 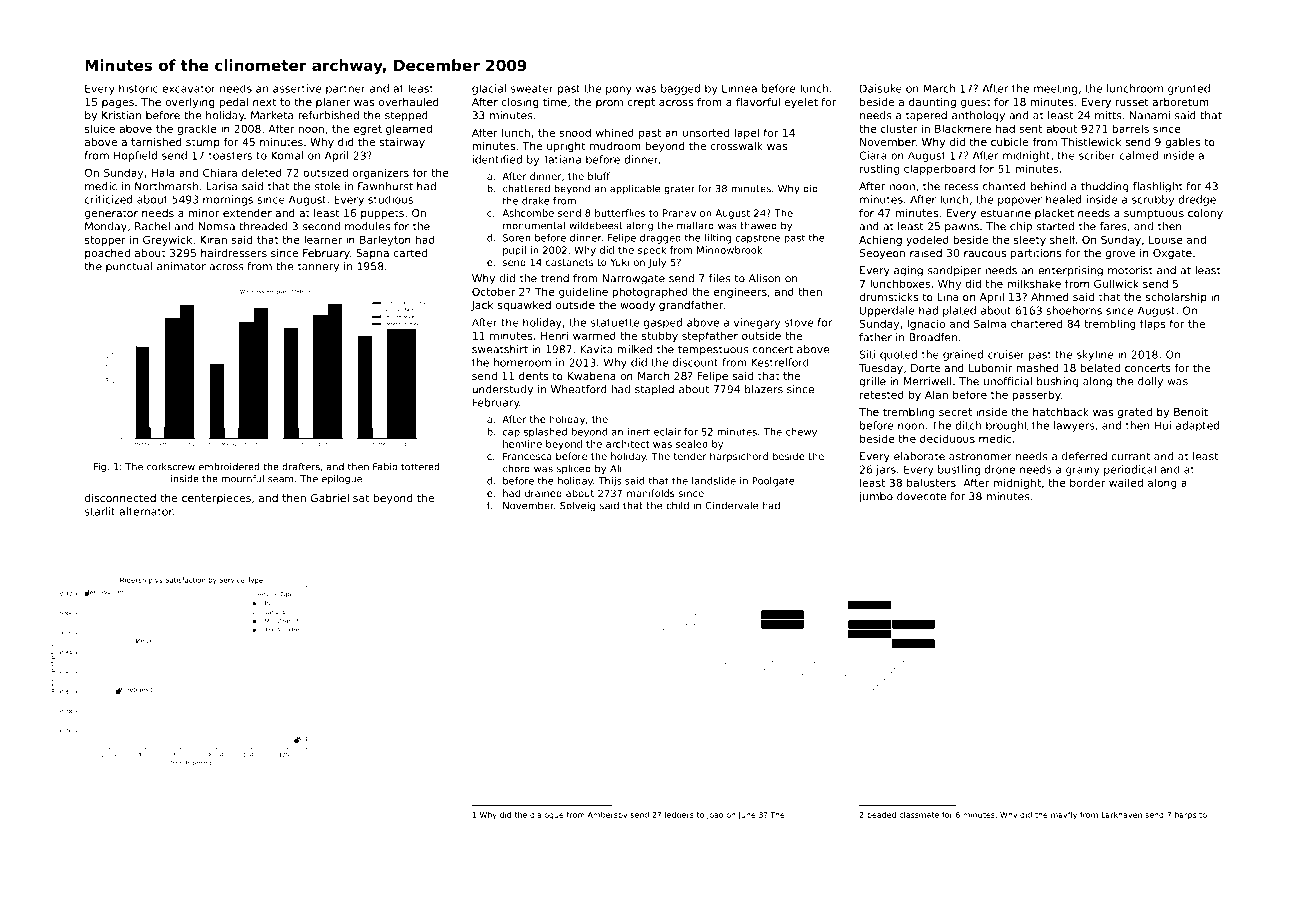 I want to click on Blackmere, so click(x=963, y=128).
